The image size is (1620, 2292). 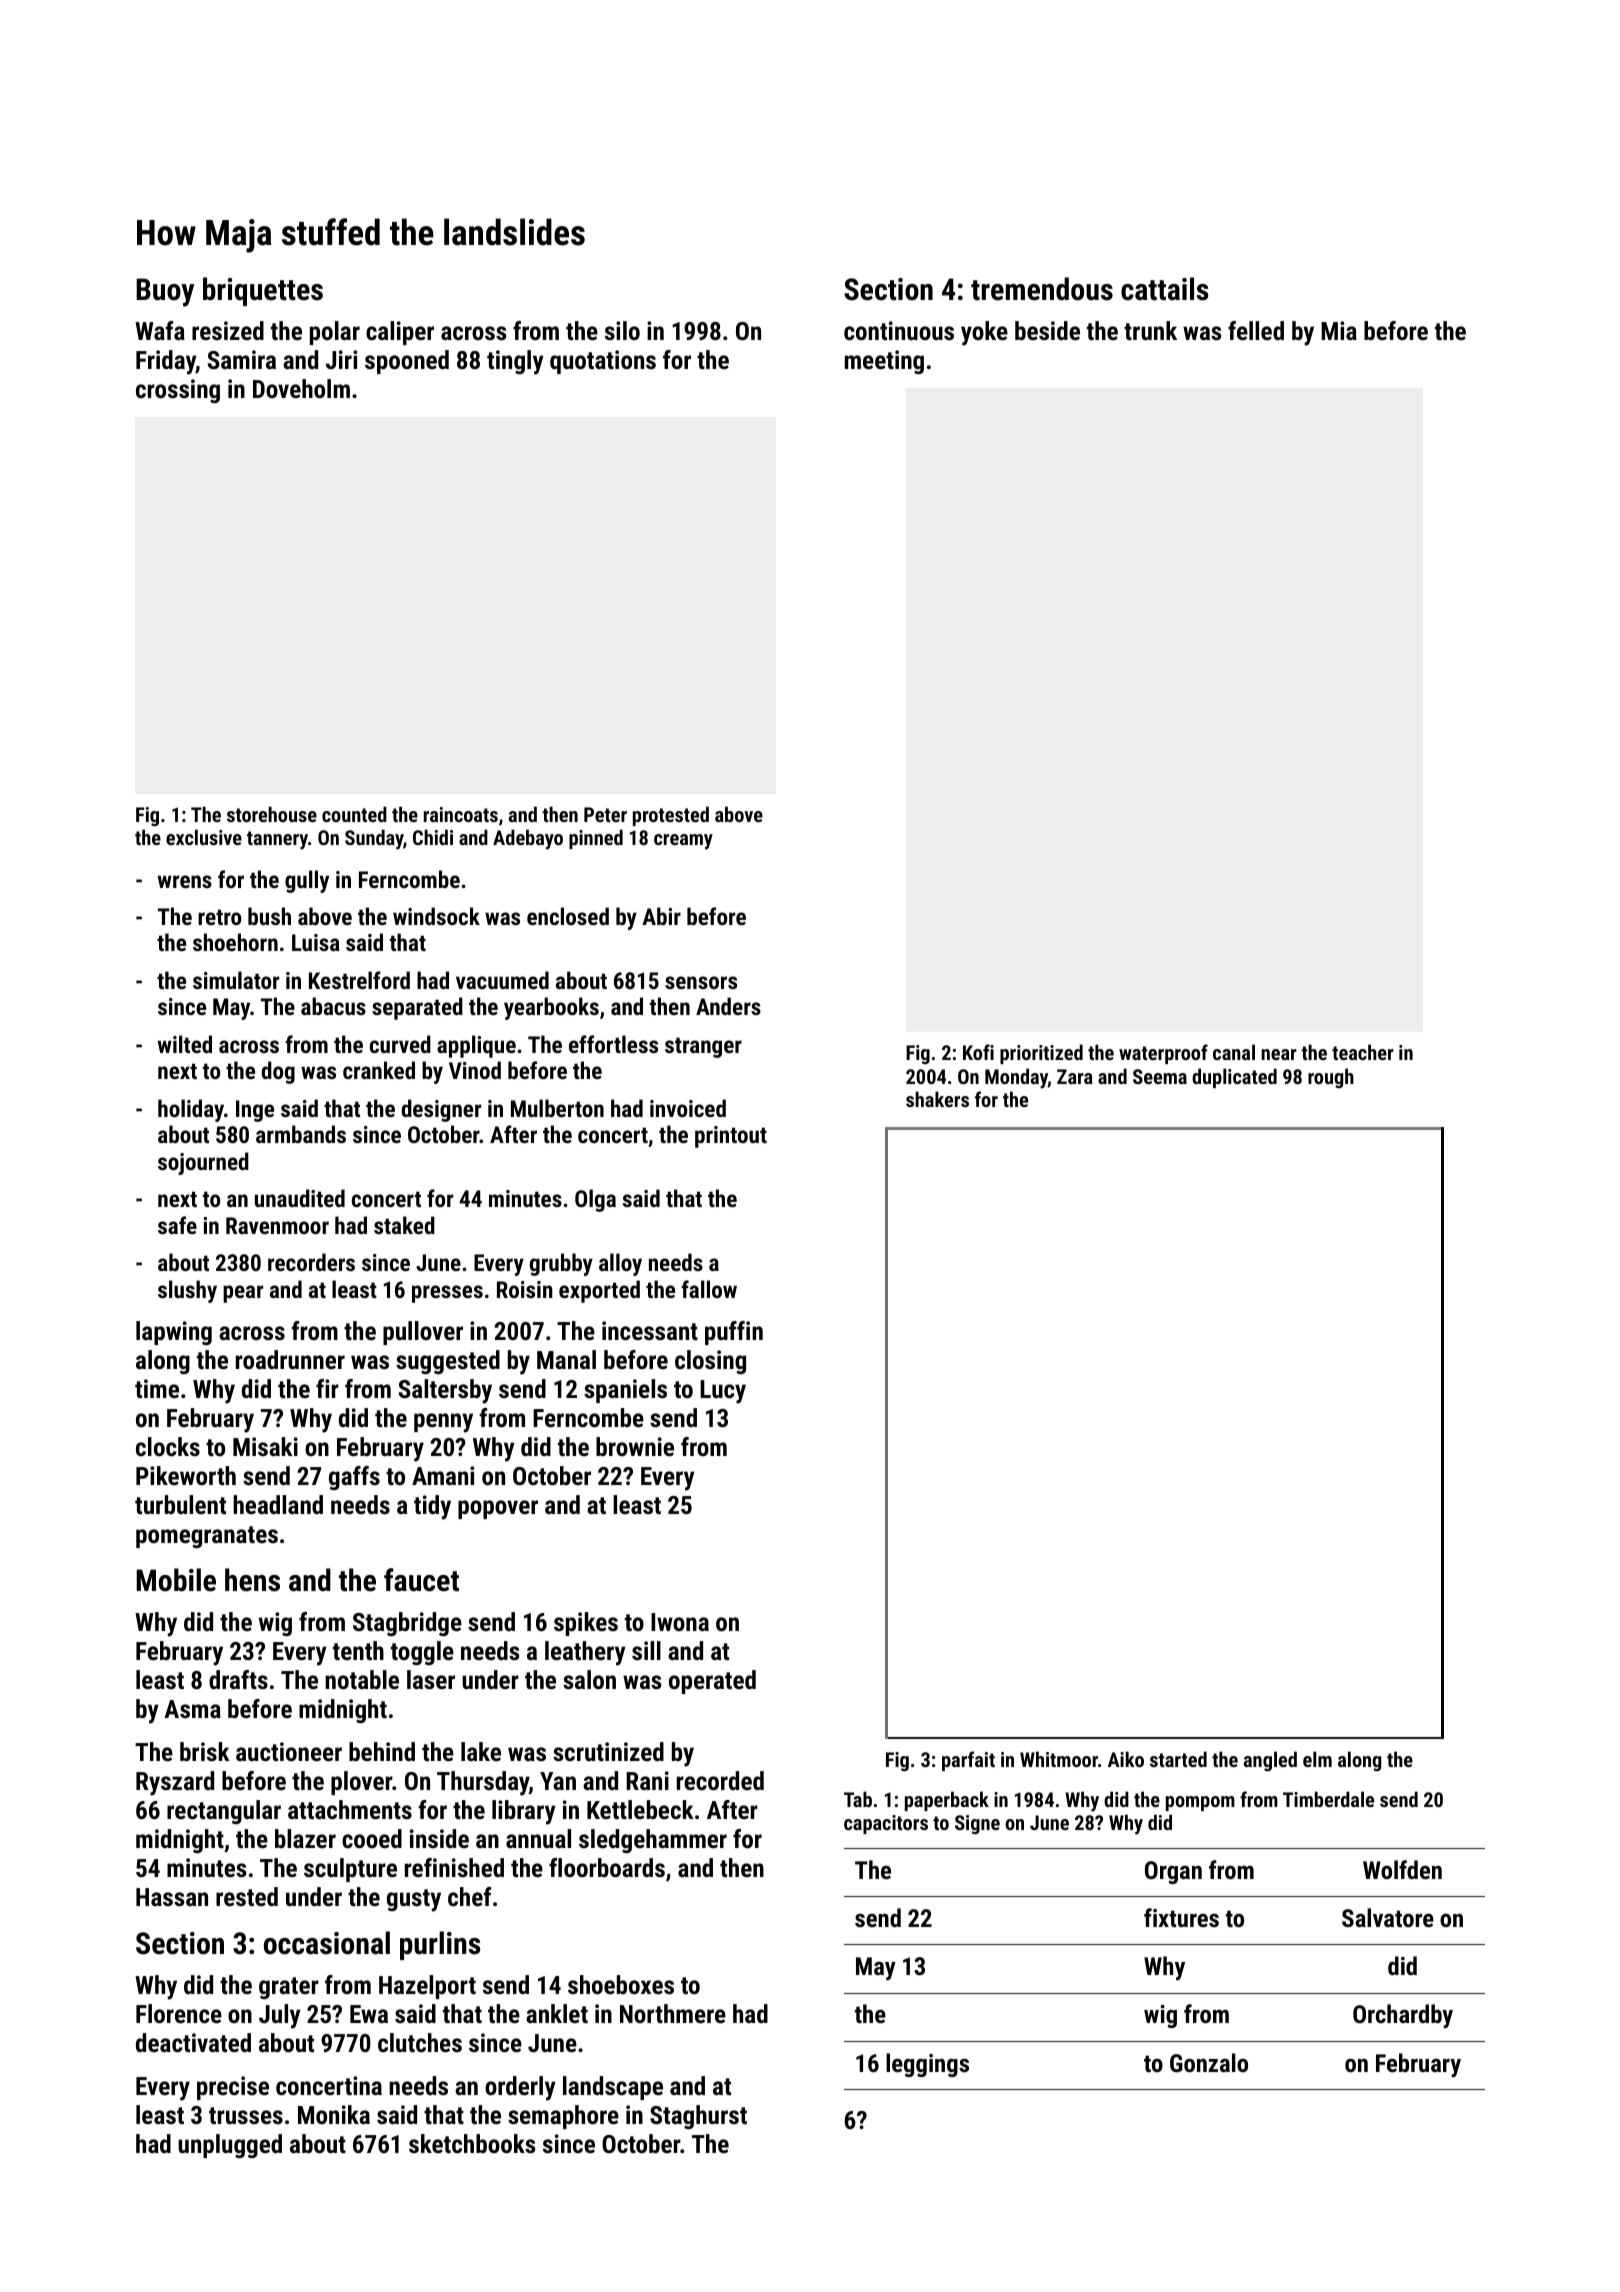 What do you see at coordinates (472, 2143) in the screenshot?
I see `sketchbooks` at bounding box center [472, 2143].
